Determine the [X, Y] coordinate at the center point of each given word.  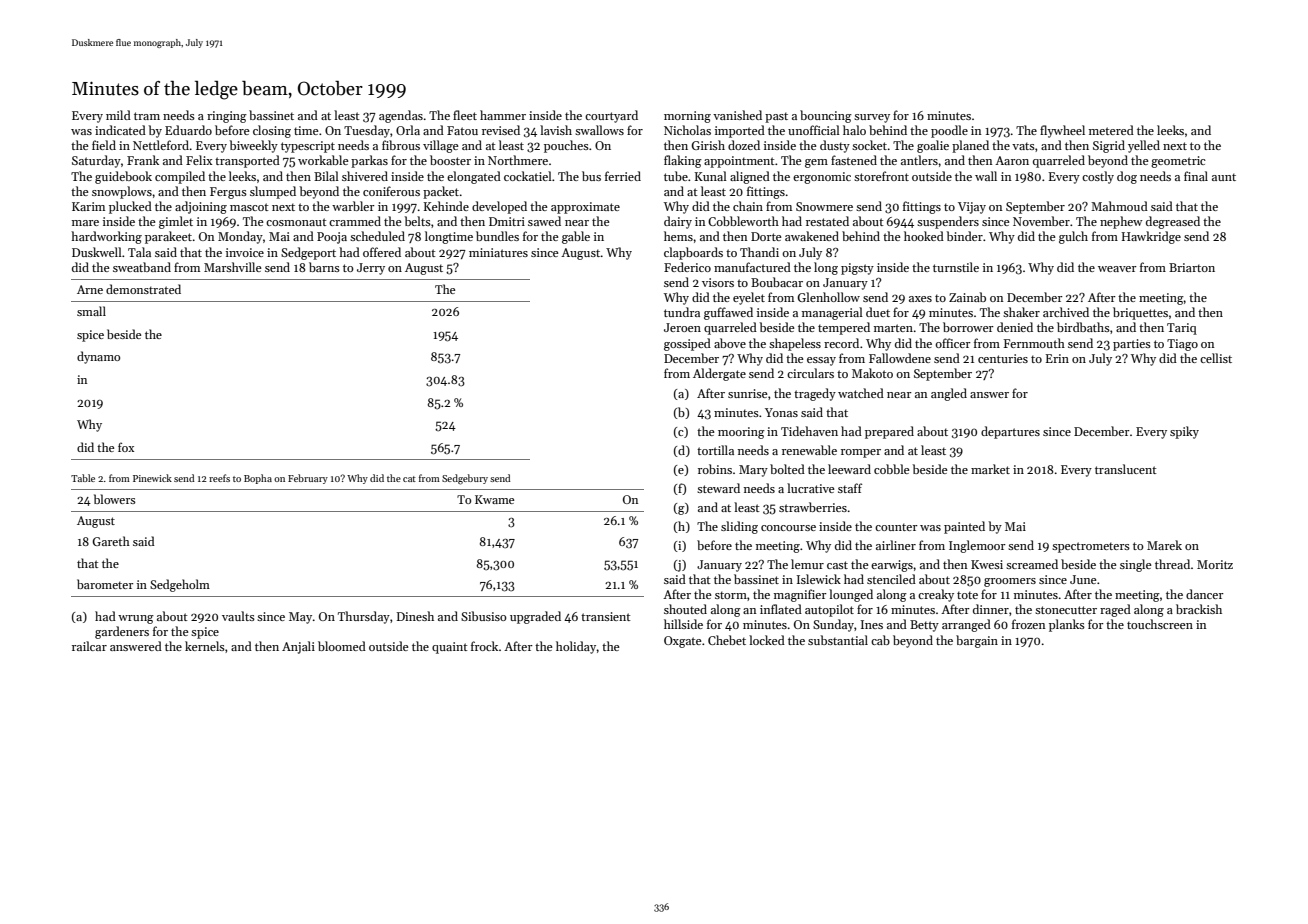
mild [118, 115]
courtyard [611, 116]
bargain [977, 641]
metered [1111, 130]
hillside [683, 624]
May [300, 618]
